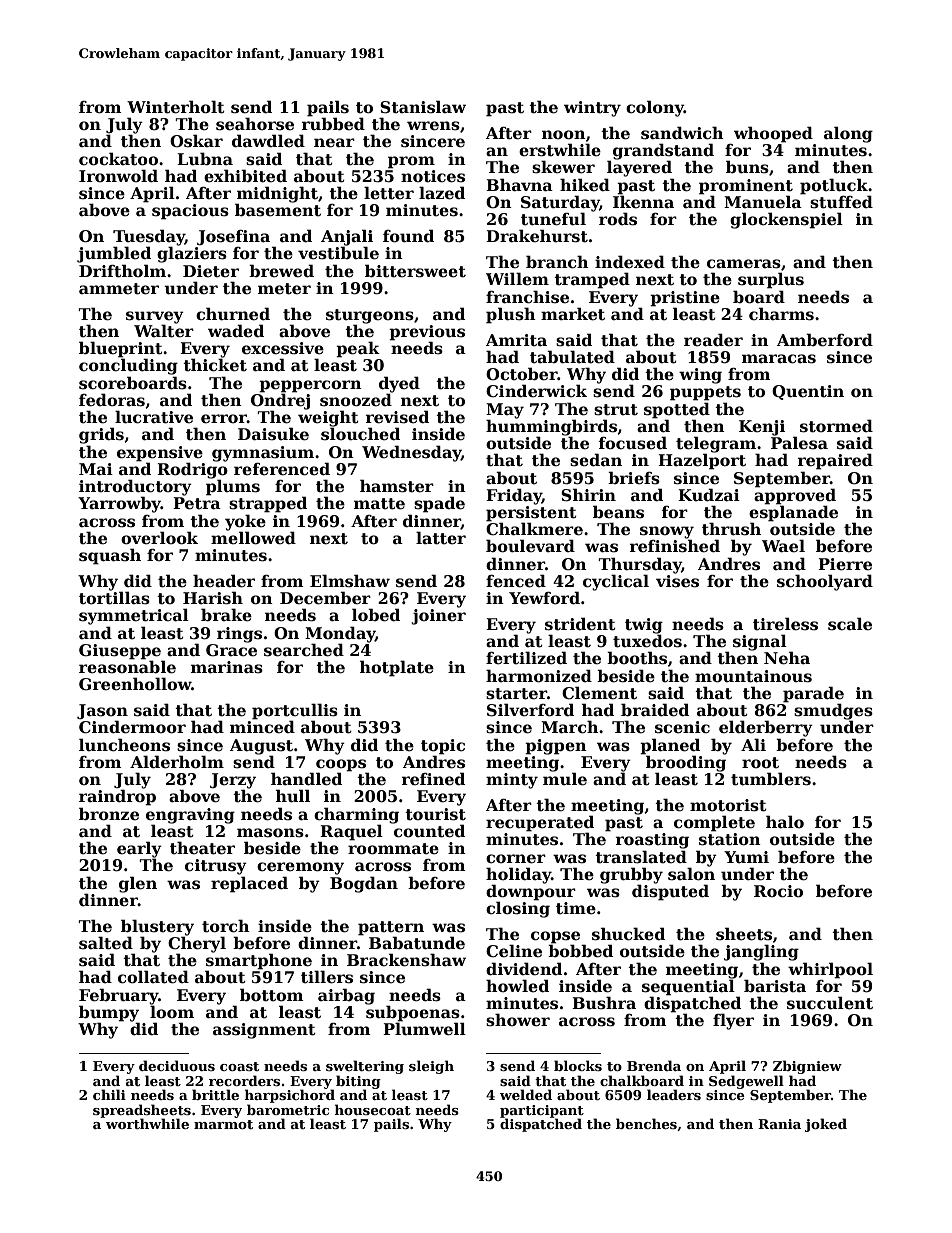 The width and height of the screenshot is (952, 1233). Describe the element at coordinates (655, 108) in the screenshot. I see `colony` at that location.
